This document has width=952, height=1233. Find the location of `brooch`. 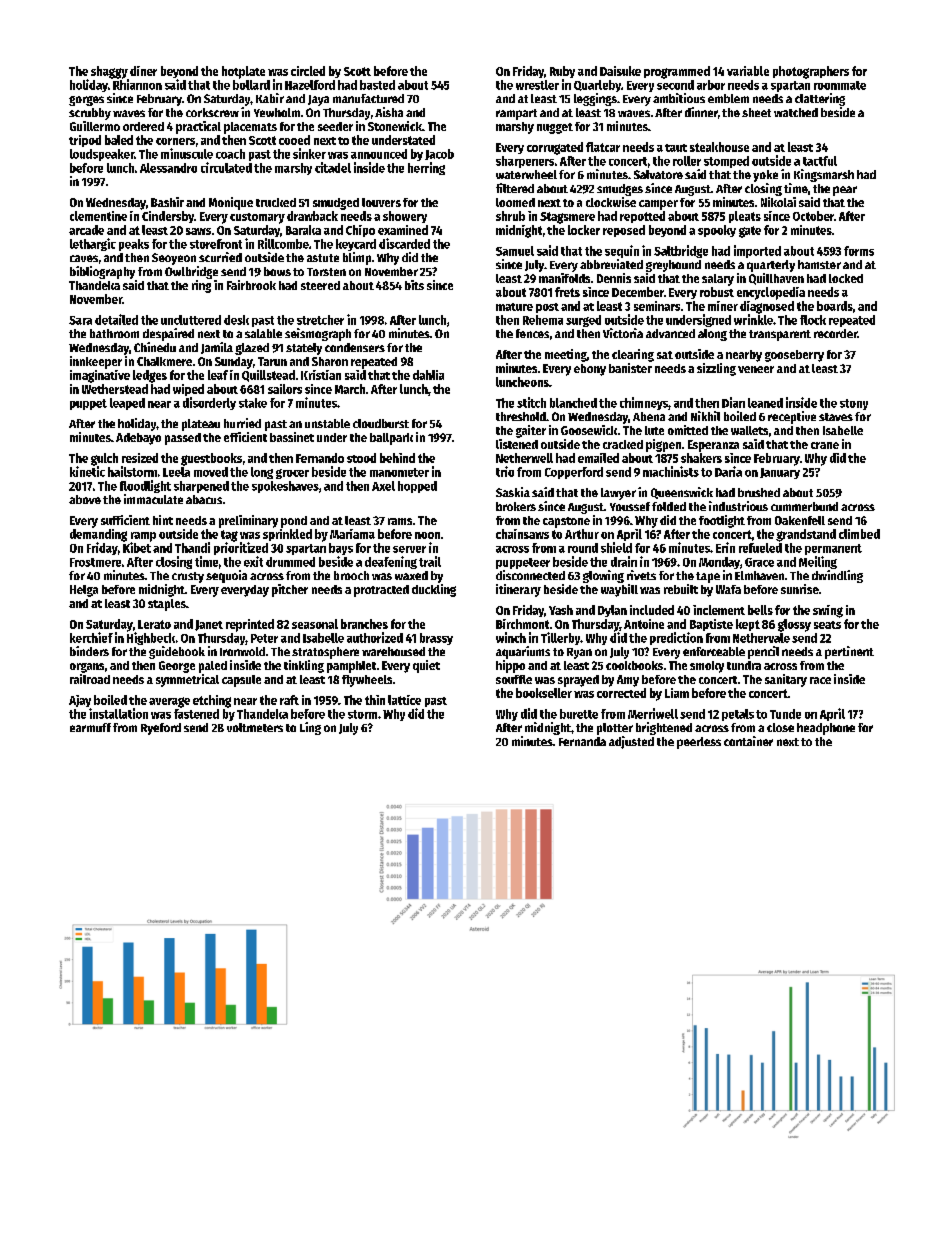

brooch is located at coordinates (351, 575).
